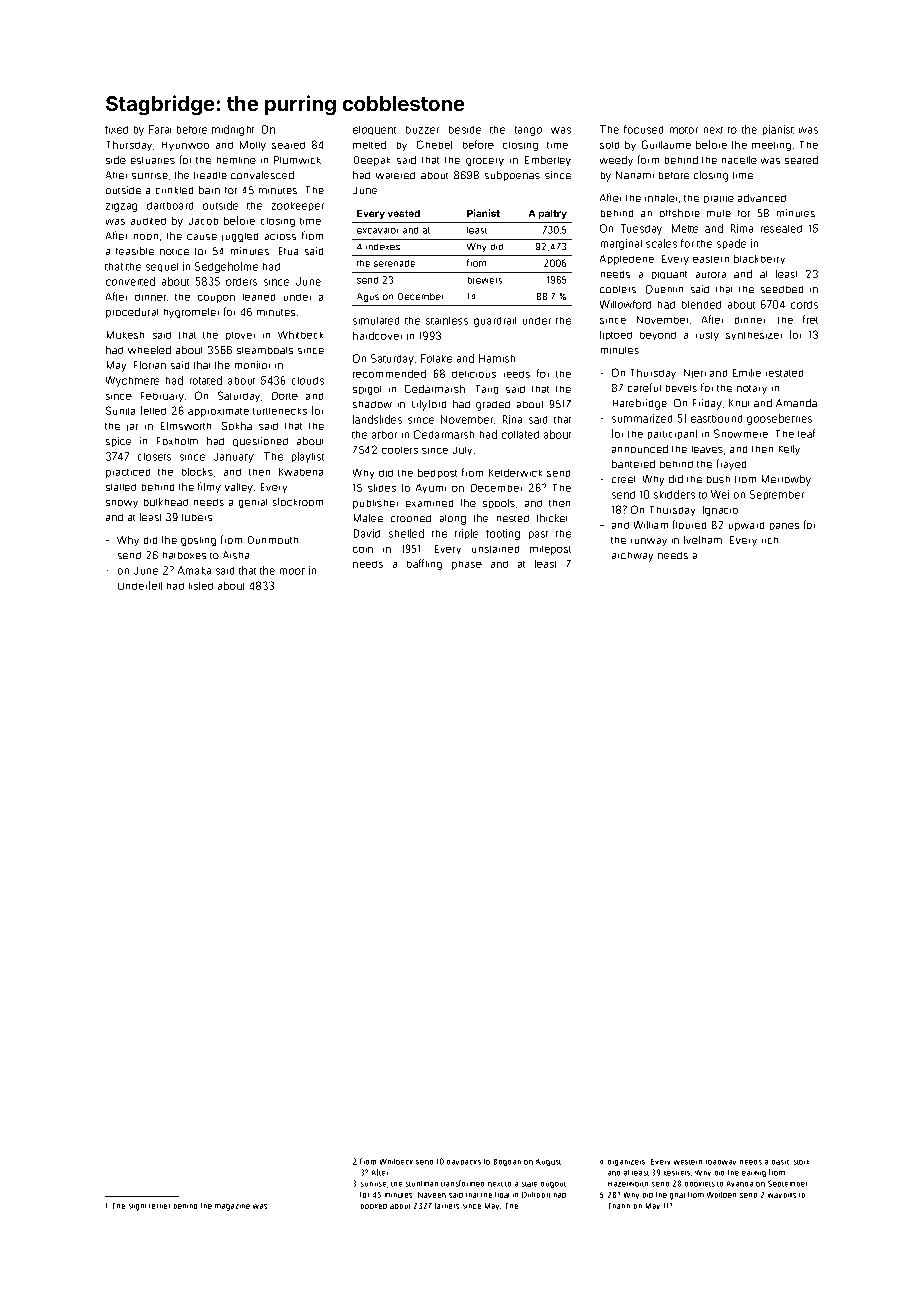  What do you see at coordinates (467, 565) in the document?
I see `phase` at bounding box center [467, 565].
